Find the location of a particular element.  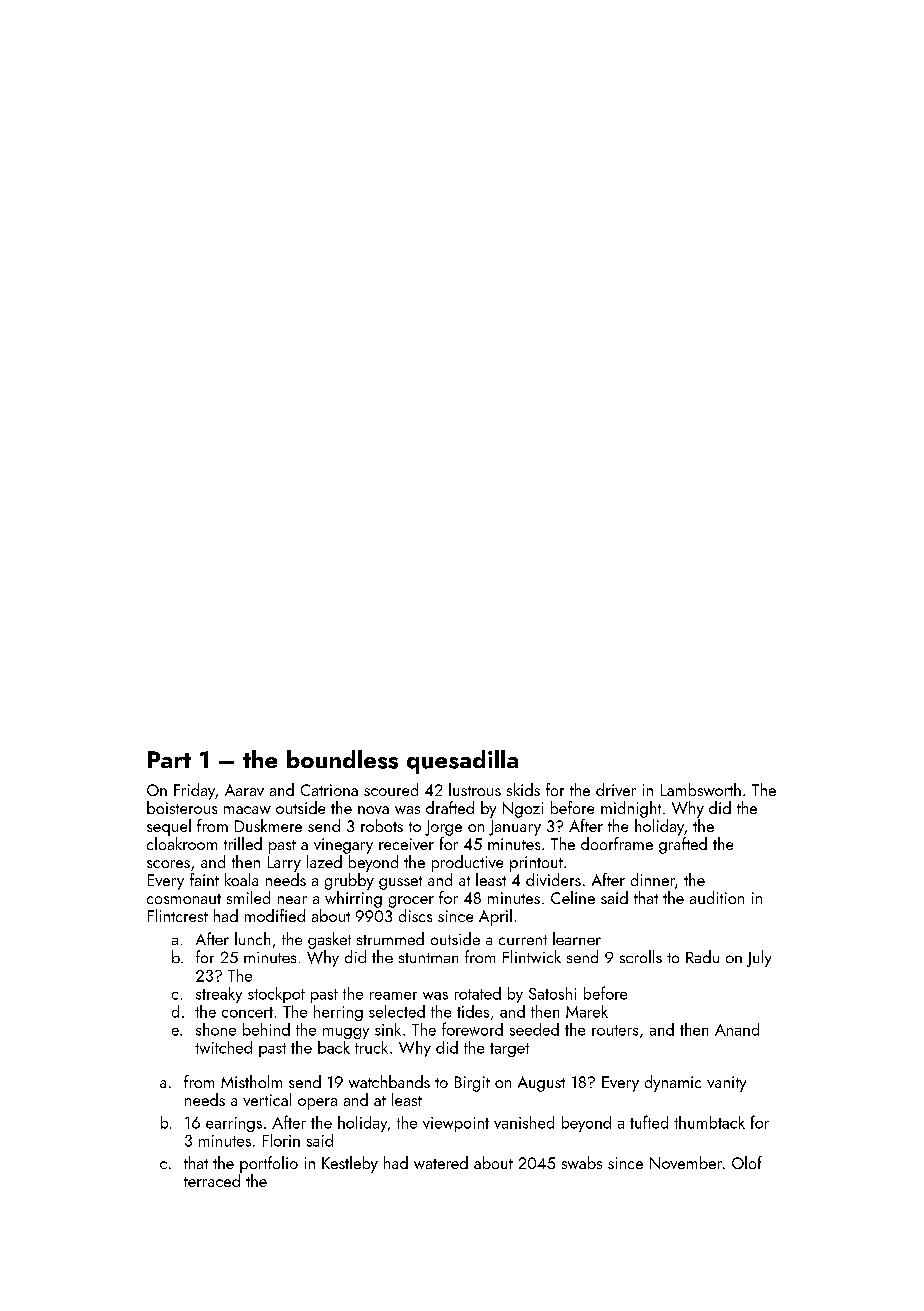

terraced is located at coordinates (212, 1180).
